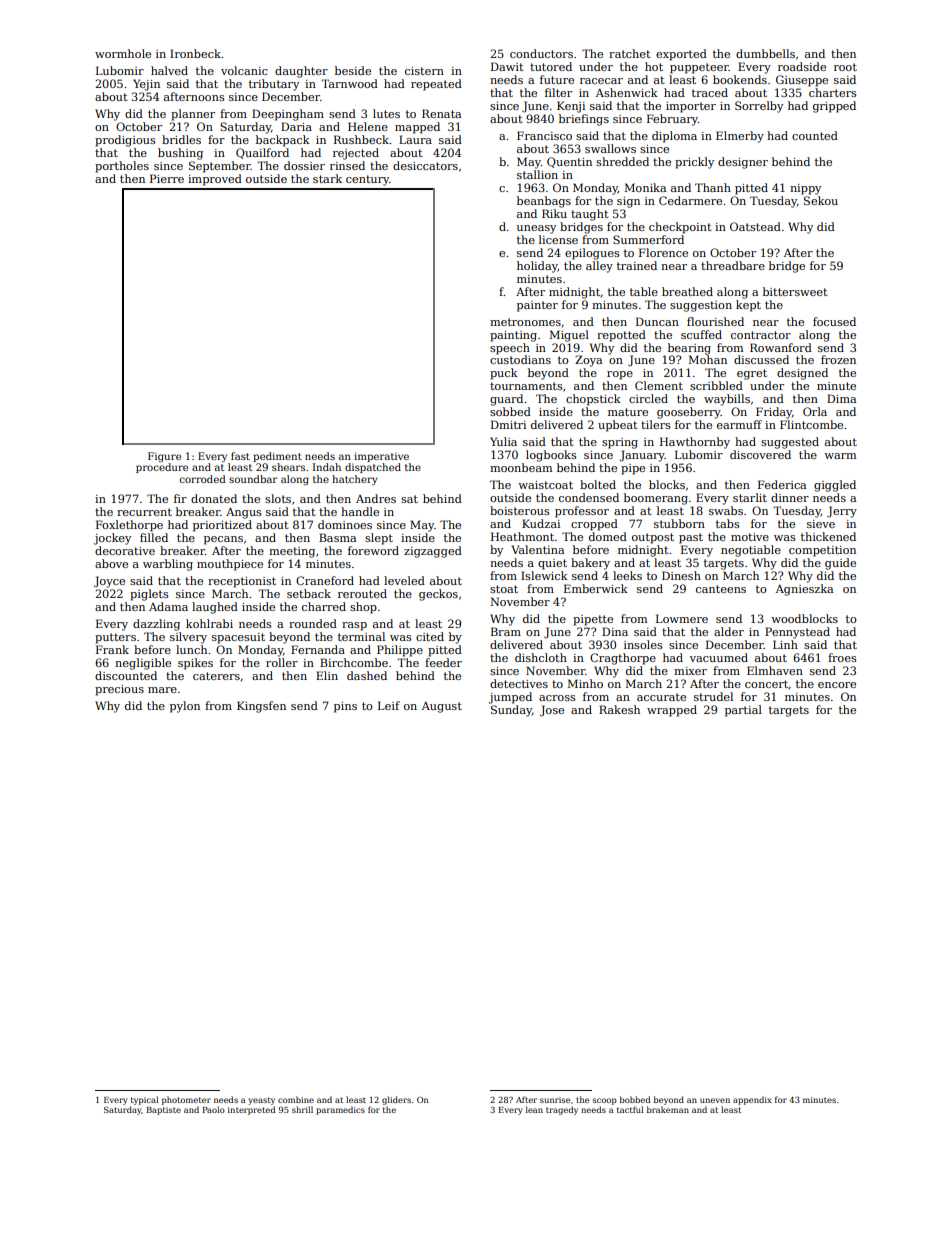  What do you see at coordinates (534, 1109) in the document?
I see `lean` at bounding box center [534, 1109].
